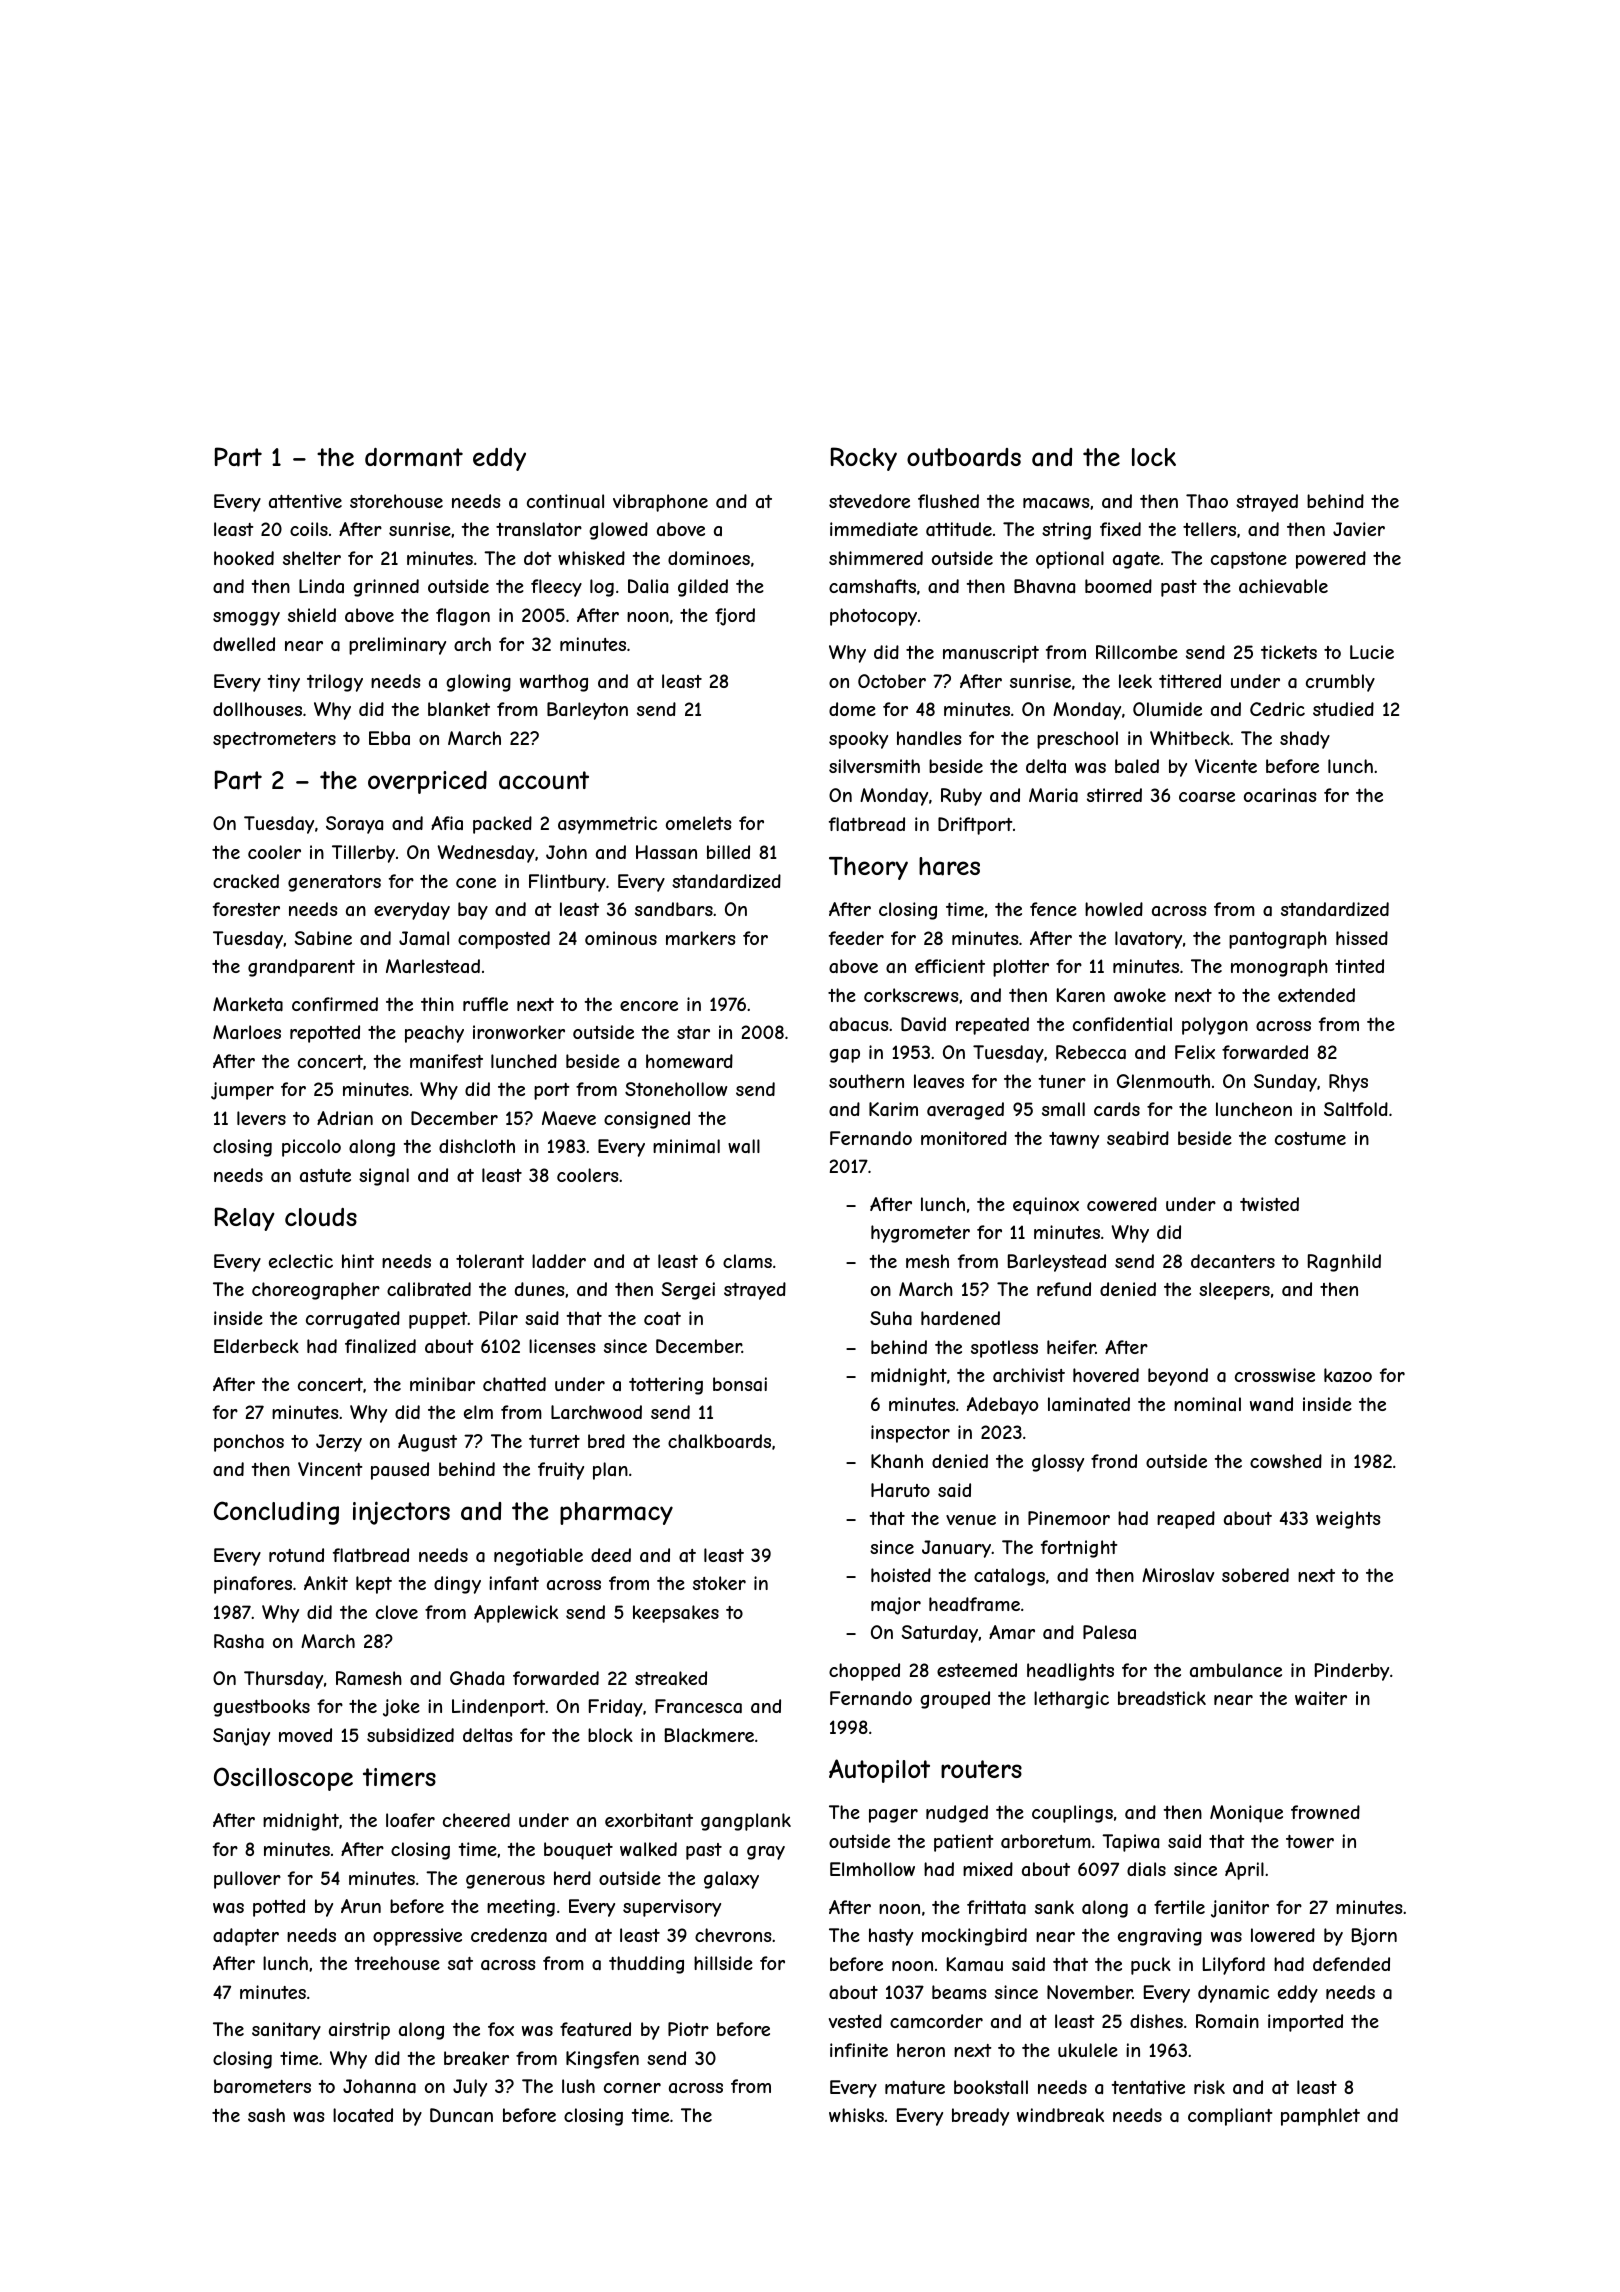 The width and height of the page is (1620, 2292). I want to click on fixed, so click(1120, 529).
